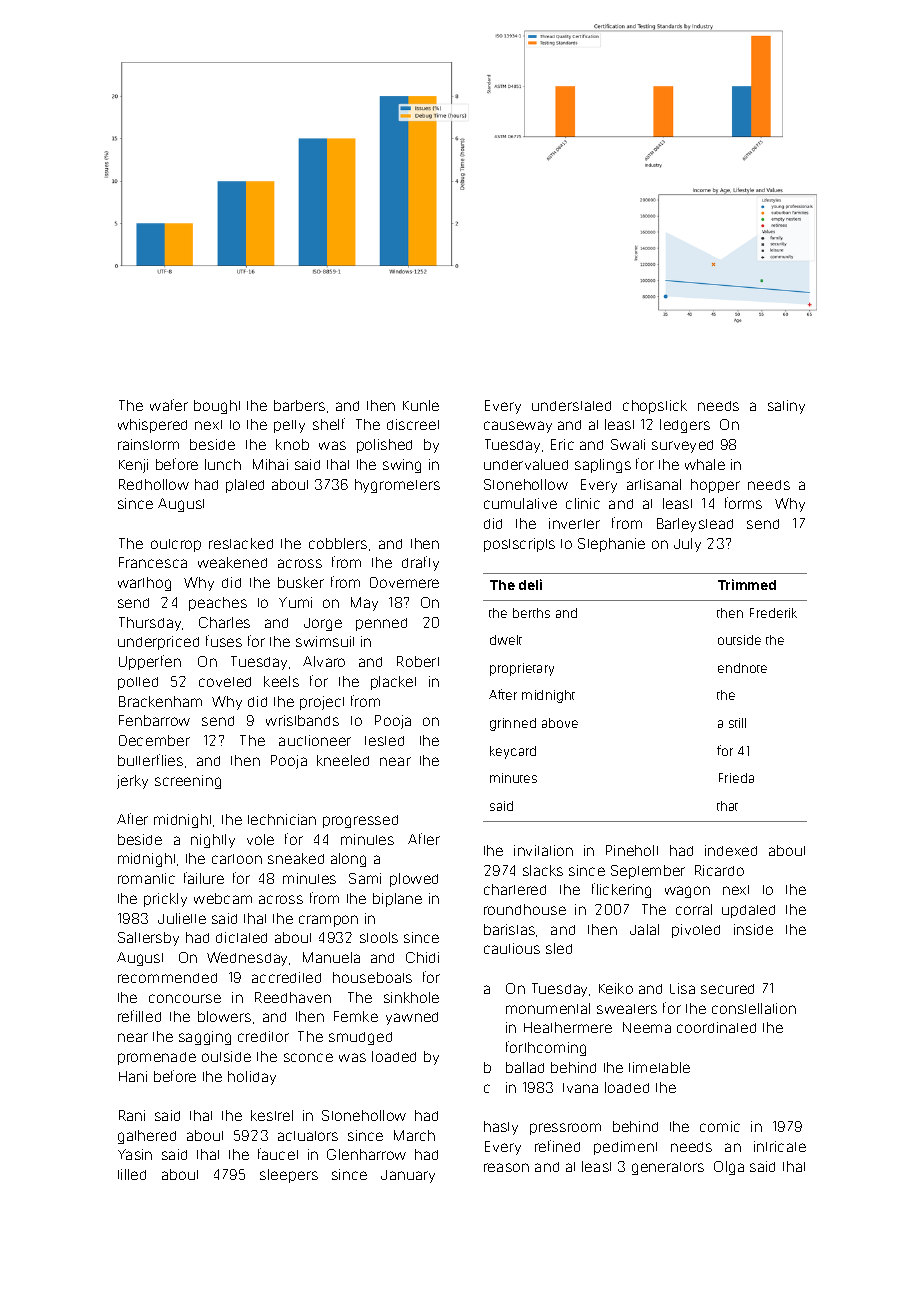 The height and width of the image is (1311, 924). What do you see at coordinates (716, 1027) in the image?
I see `coordinated` at bounding box center [716, 1027].
